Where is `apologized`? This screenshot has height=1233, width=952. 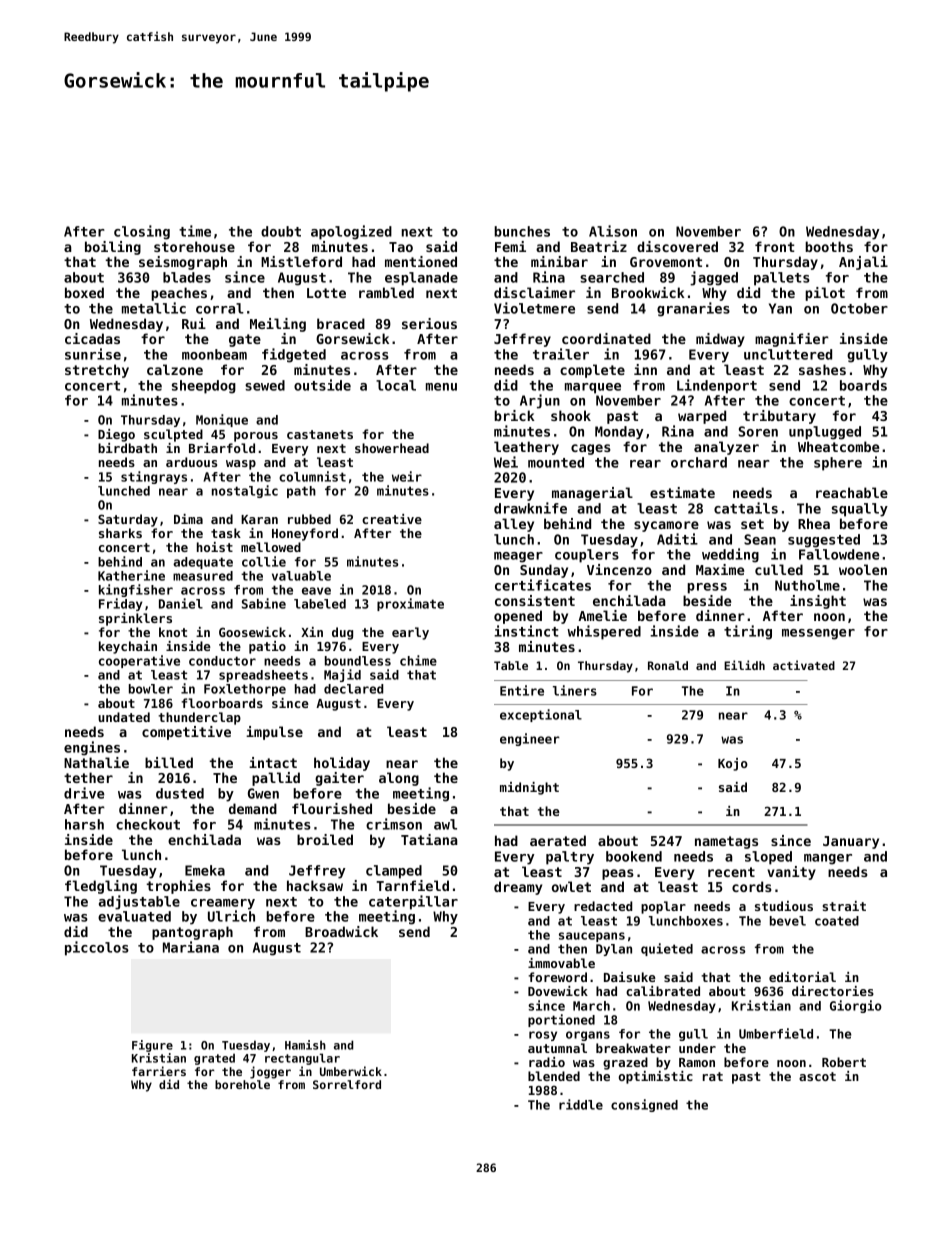 apologized is located at coordinates (351, 232).
